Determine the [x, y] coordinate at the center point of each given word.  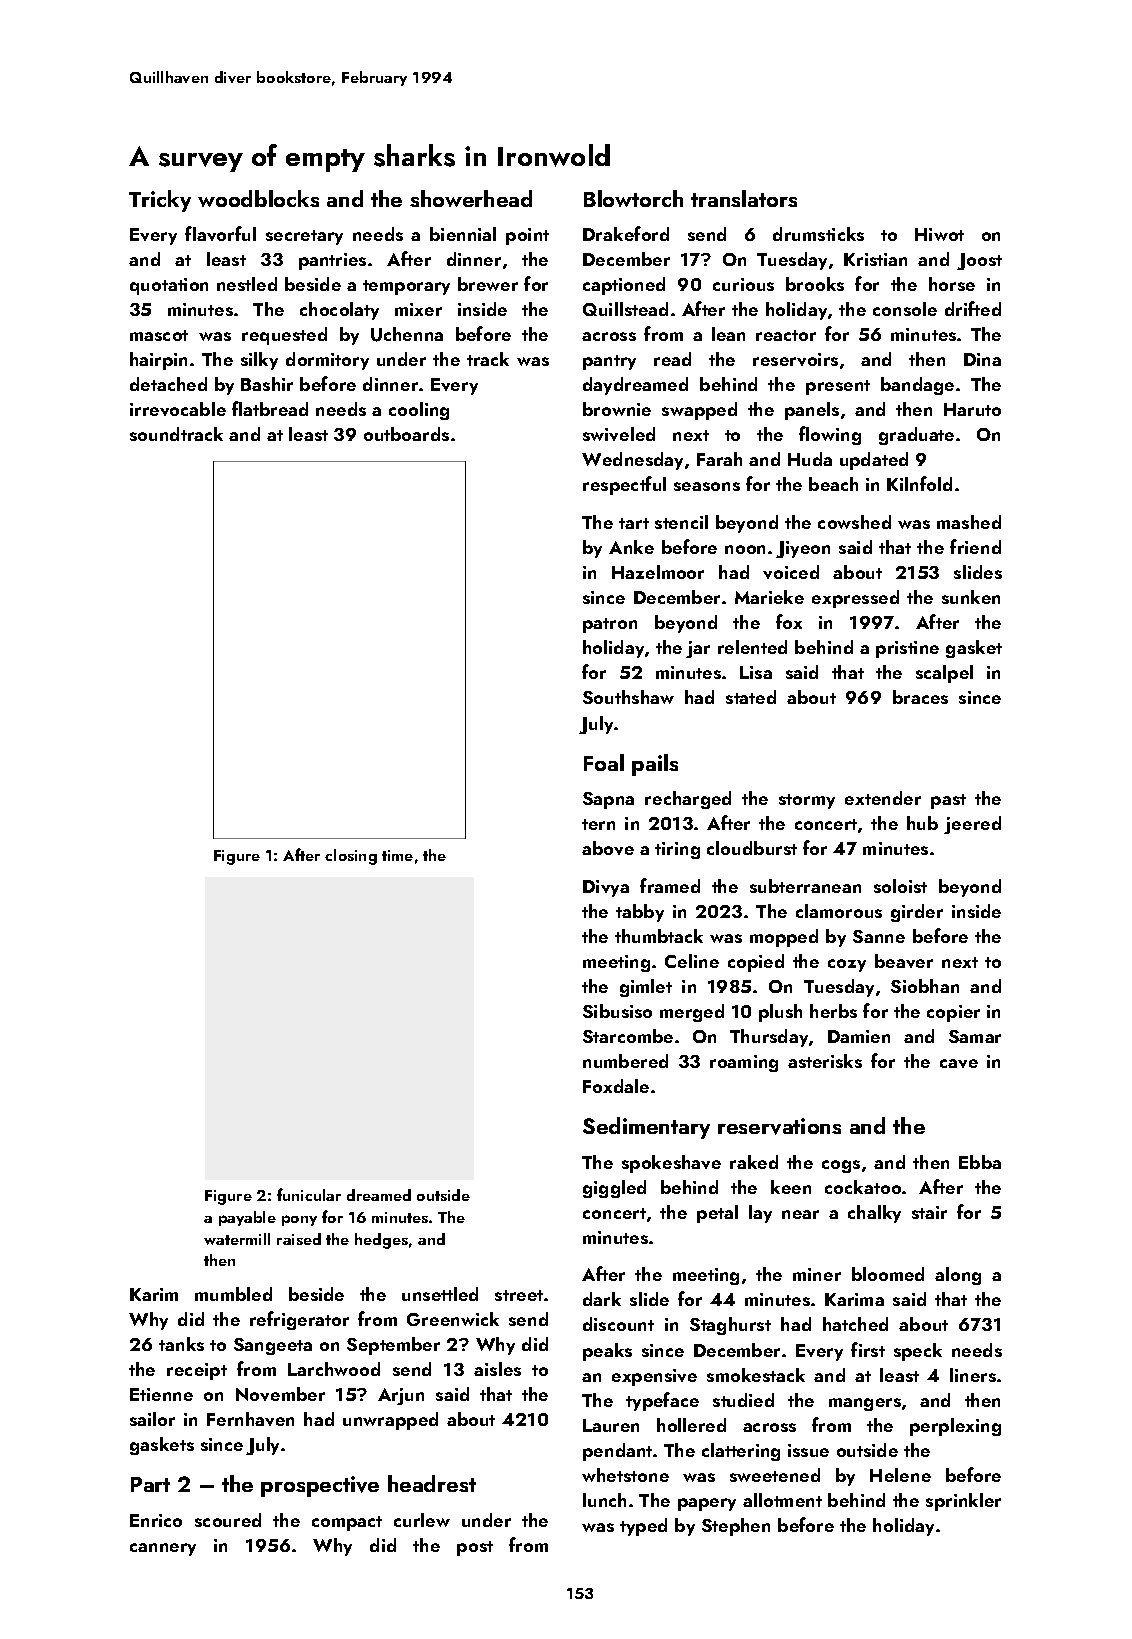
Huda [810, 459]
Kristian [875, 259]
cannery [163, 1549]
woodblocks [258, 198]
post [475, 1548]
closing [351, 857]
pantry [609, 362]
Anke [631, 547]
